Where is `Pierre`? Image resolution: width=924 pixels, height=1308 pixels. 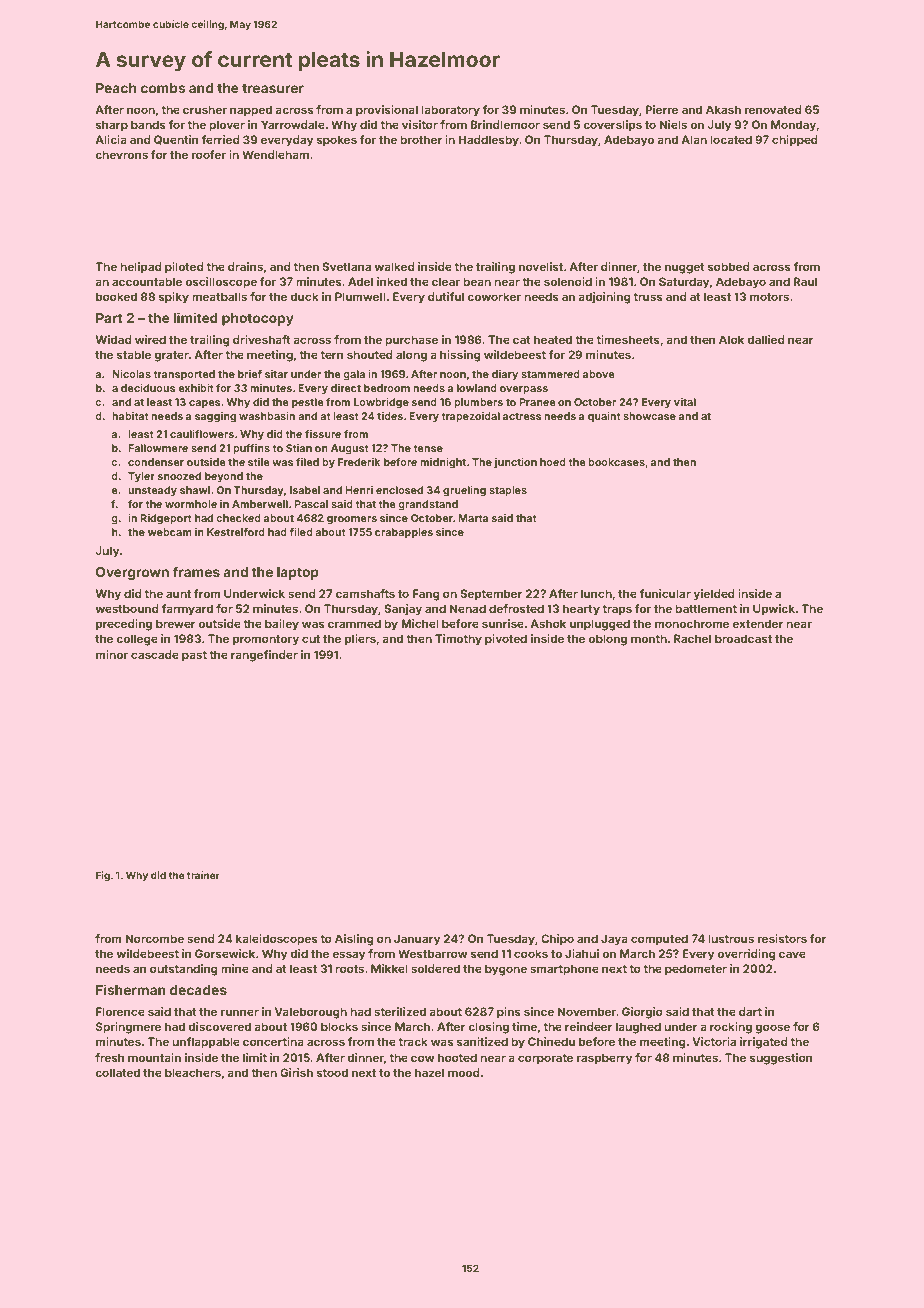
Pierre is located at coordinates (661, 109).
